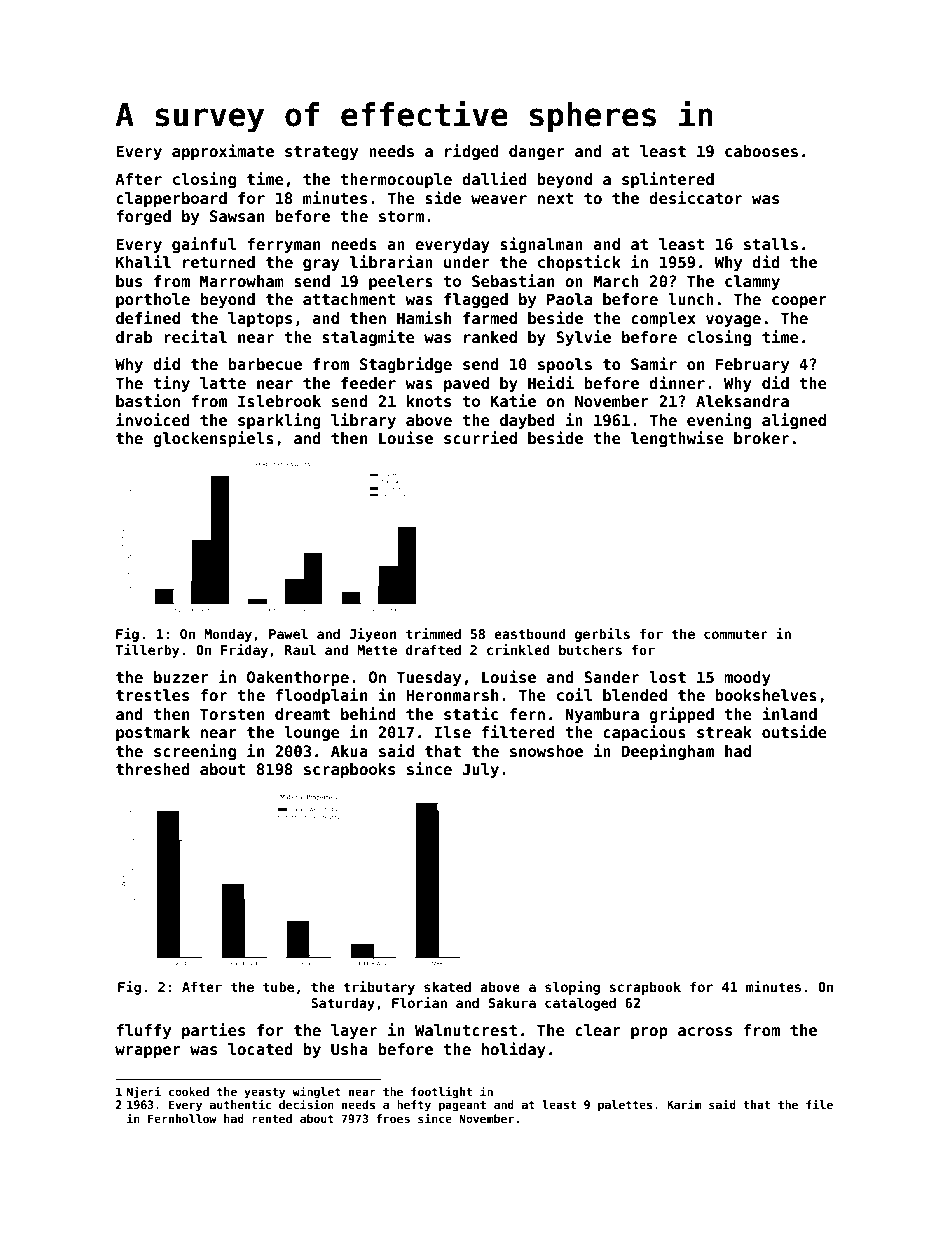 Image resolution: width=952 pixels, height=1233 pixels. I want to click on lunch, so click(691, 299).
